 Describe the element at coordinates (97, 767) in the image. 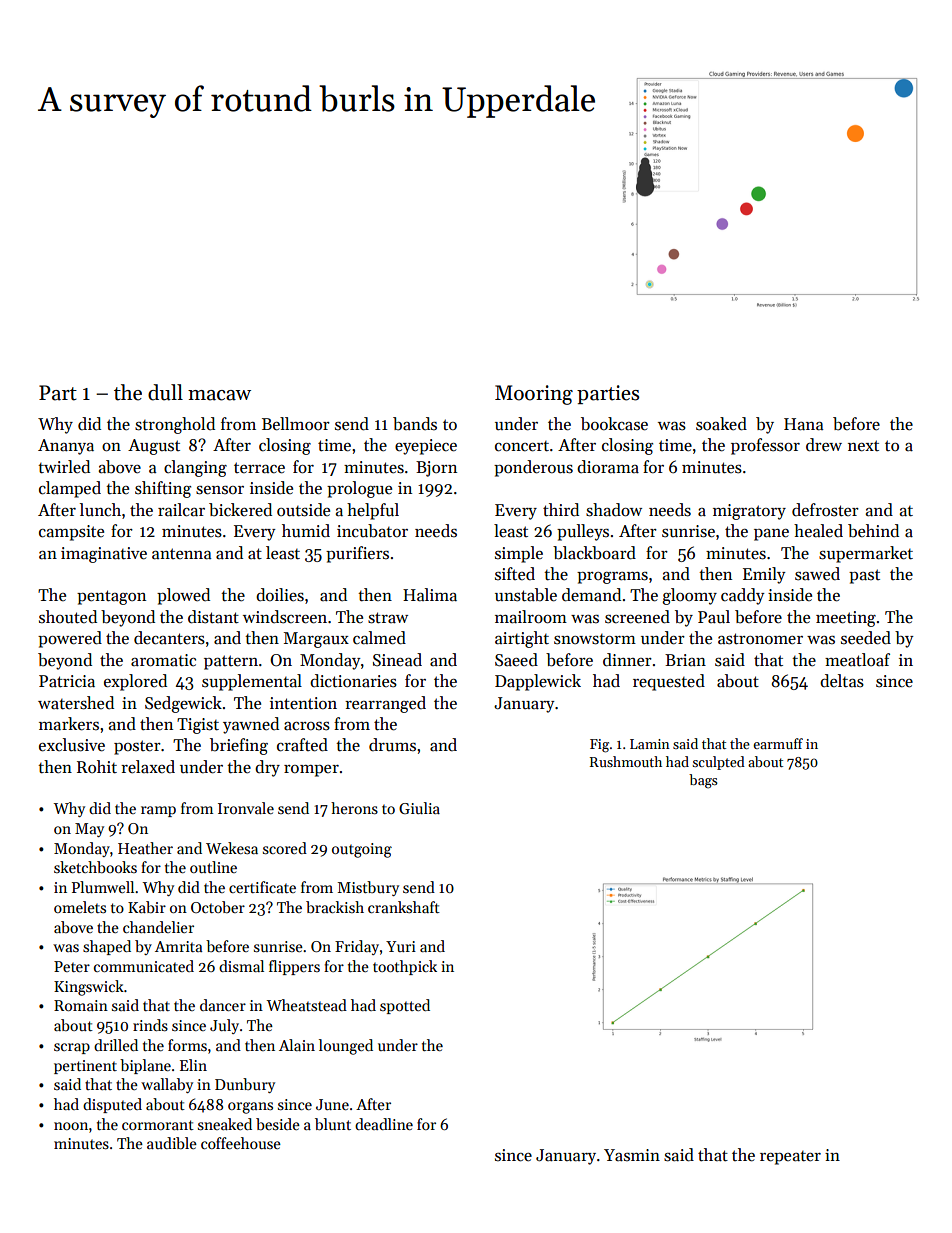

I see `Rohit` at that location.
